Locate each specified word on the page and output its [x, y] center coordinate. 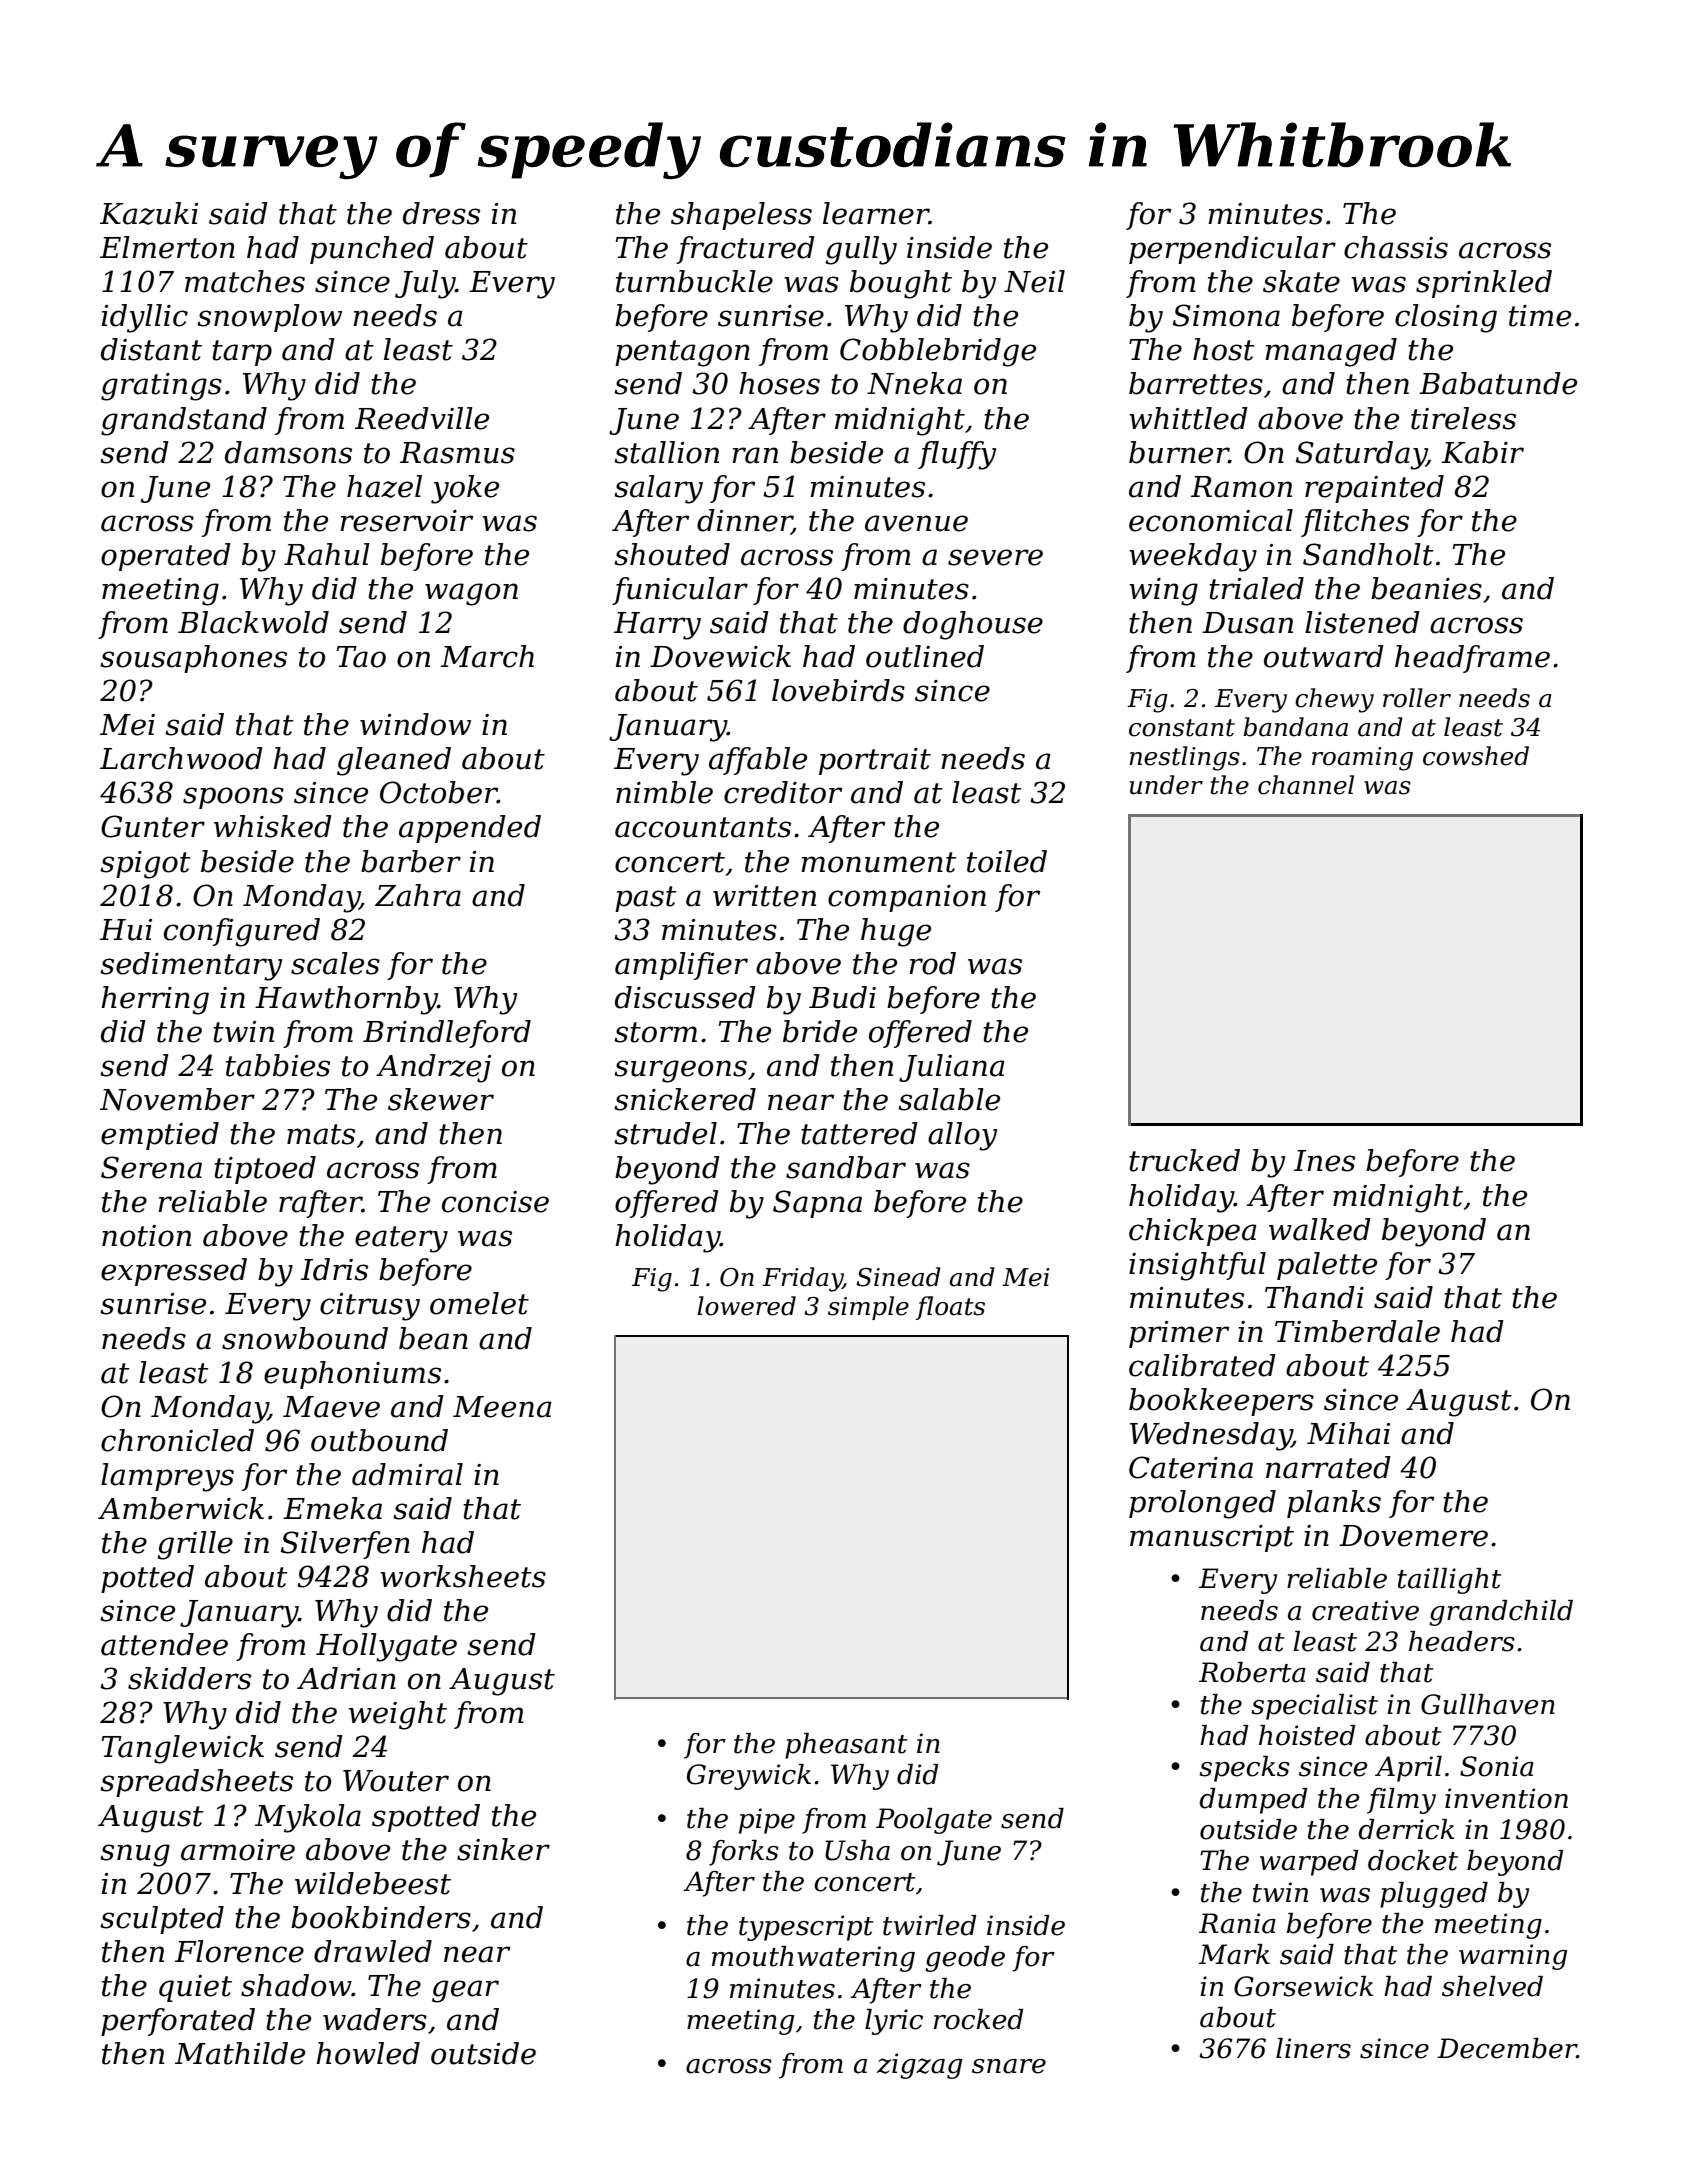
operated [166, 557]
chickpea [1193, 1232]
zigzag [919, 2066]
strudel [665, 1133]
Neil [1034, 281]
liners [1313, 2048]
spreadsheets [196, 1783]
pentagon [682, 353]
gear [465, 1991]
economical [1211, 520]
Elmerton [167, 247]
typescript [806, 1928]
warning [1513, 1957]
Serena [151, 1167]
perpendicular [1232, 250]
